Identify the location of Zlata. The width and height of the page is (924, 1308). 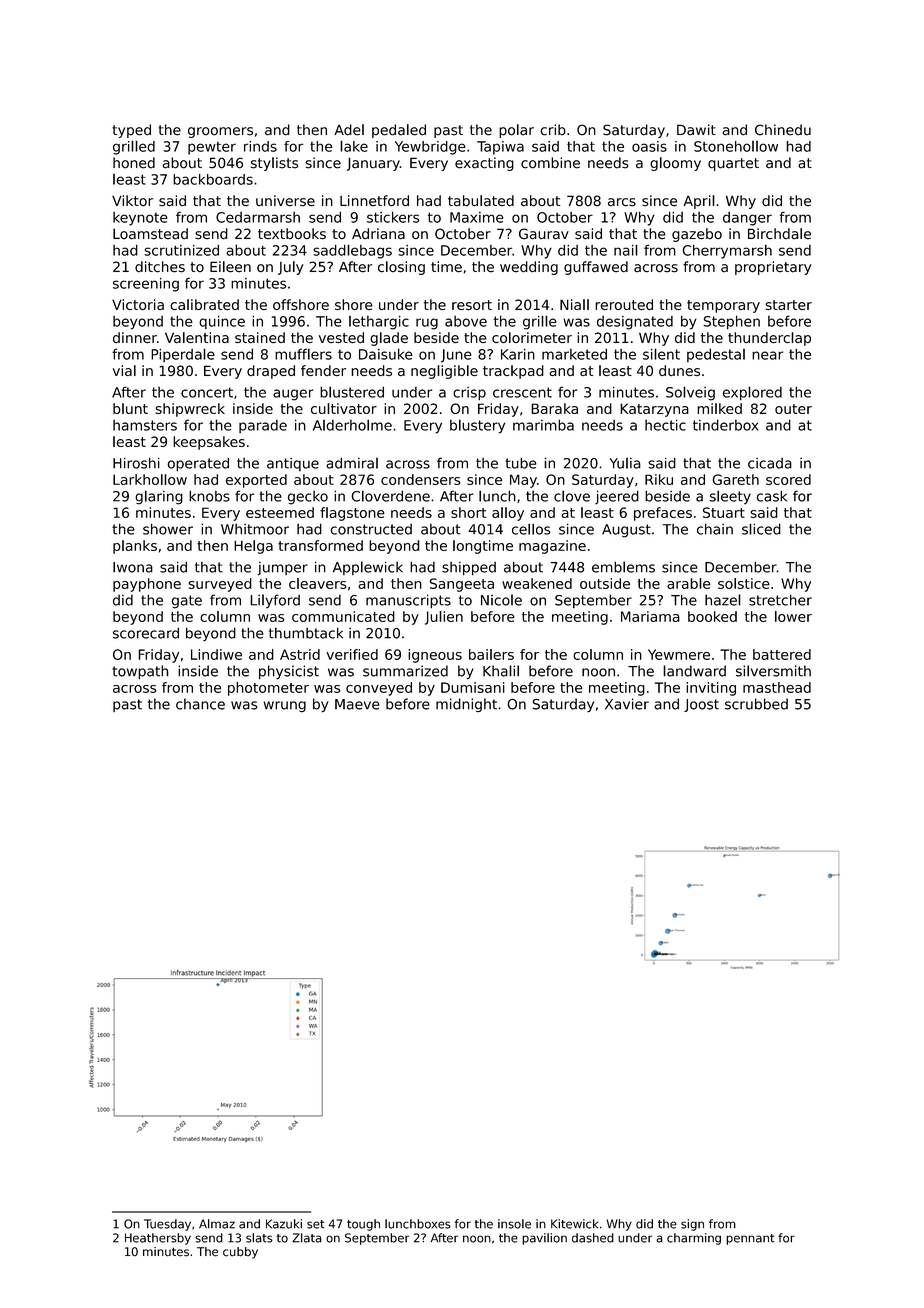
(307, 1238).
